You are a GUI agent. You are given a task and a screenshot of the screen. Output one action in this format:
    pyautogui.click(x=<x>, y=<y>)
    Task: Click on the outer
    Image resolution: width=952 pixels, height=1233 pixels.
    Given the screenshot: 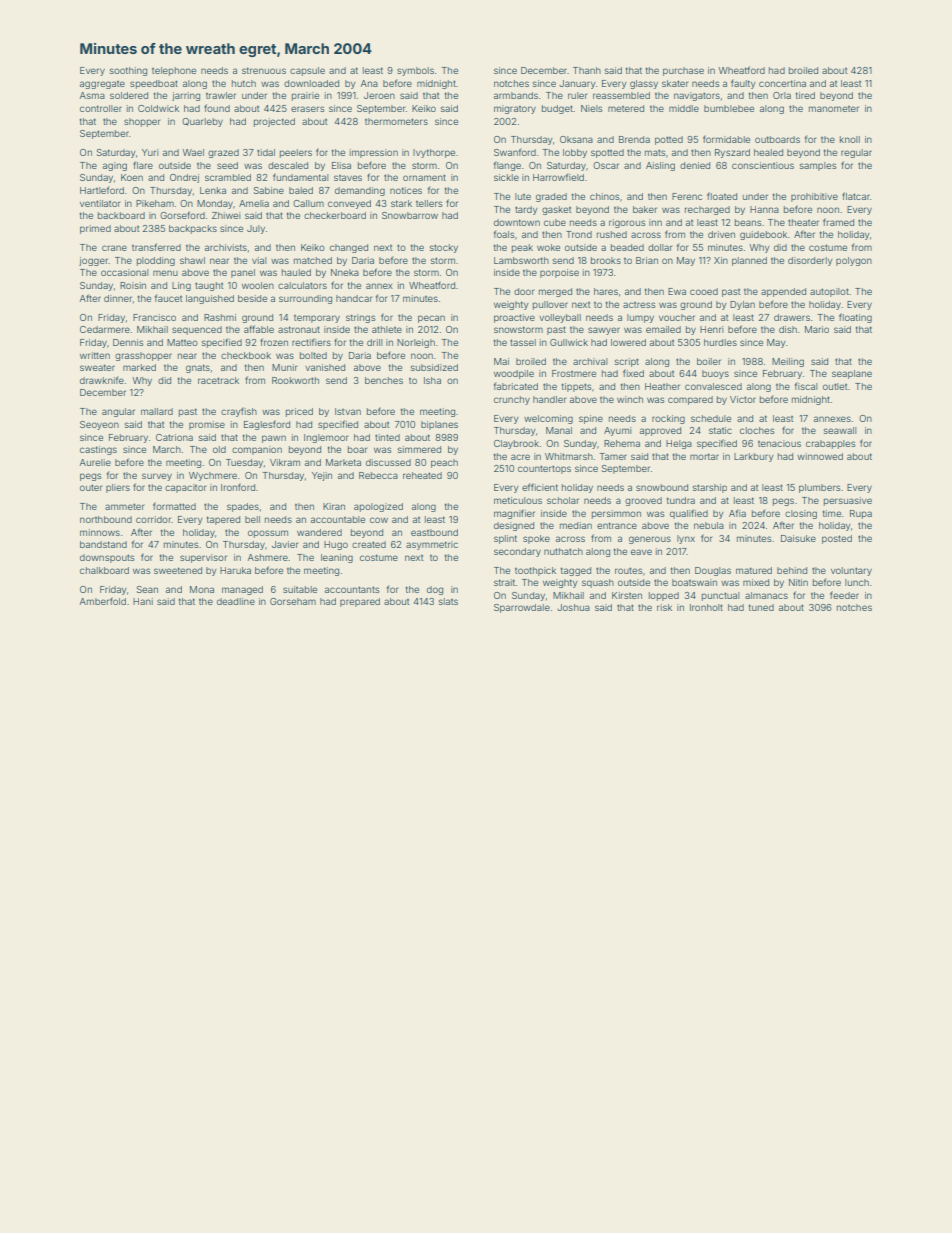 What is the action you would take?
    pyautogui.click(x=91, y=487)
